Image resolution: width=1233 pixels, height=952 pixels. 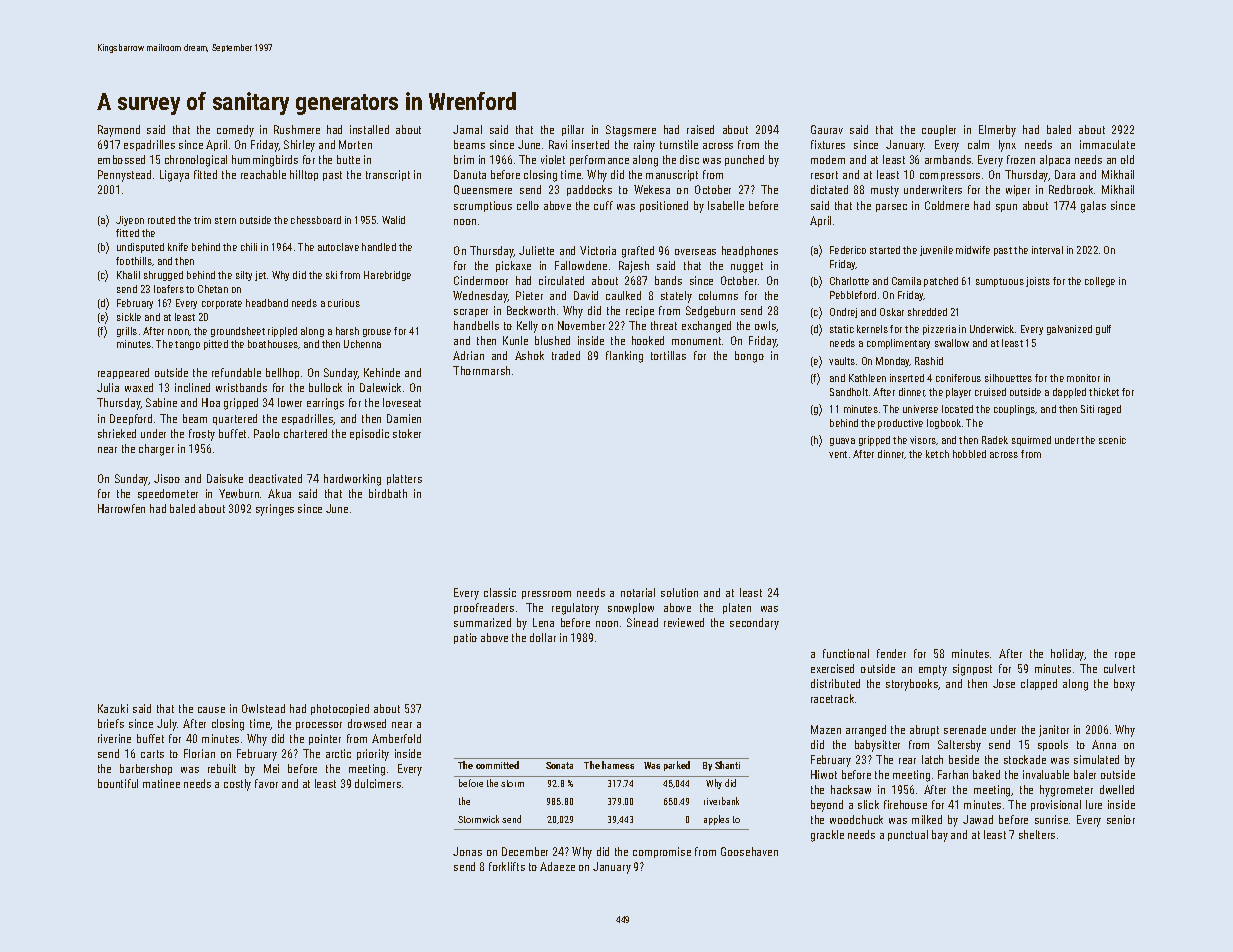 I want to click on comedy, so click(x=235, y=131).
